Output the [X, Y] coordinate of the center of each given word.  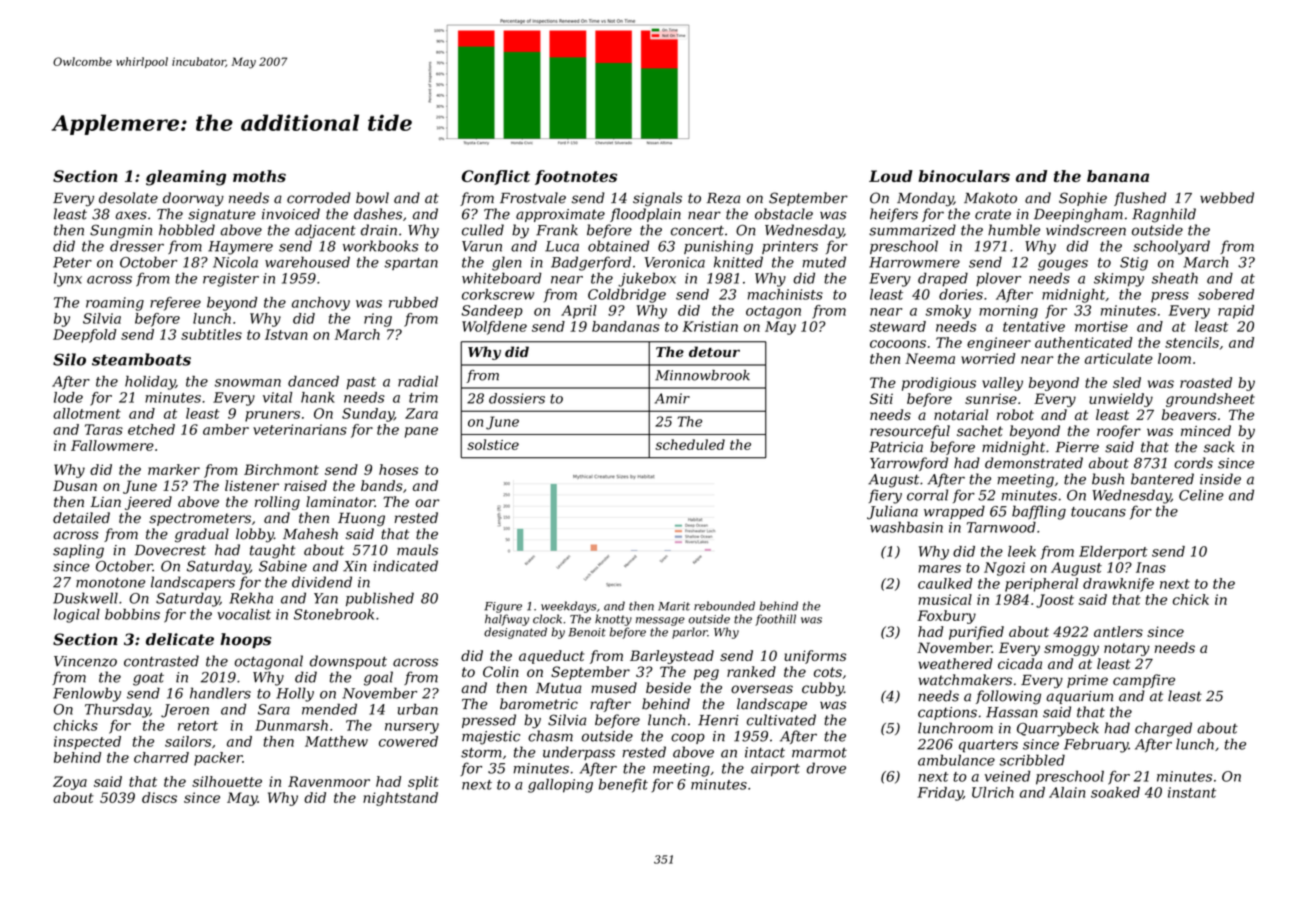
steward [897, 326]
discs [159, 797]
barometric [539, 704]
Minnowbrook [702, 375]
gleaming [186, 178]
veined [1007, 776]
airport [775, 770]
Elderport [1113, 553]
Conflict [496, 177]
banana [1118, 176]
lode [68, 397]
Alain [1067, 792]
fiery [885, 496]
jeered [148, 503]
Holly [295, 694]
